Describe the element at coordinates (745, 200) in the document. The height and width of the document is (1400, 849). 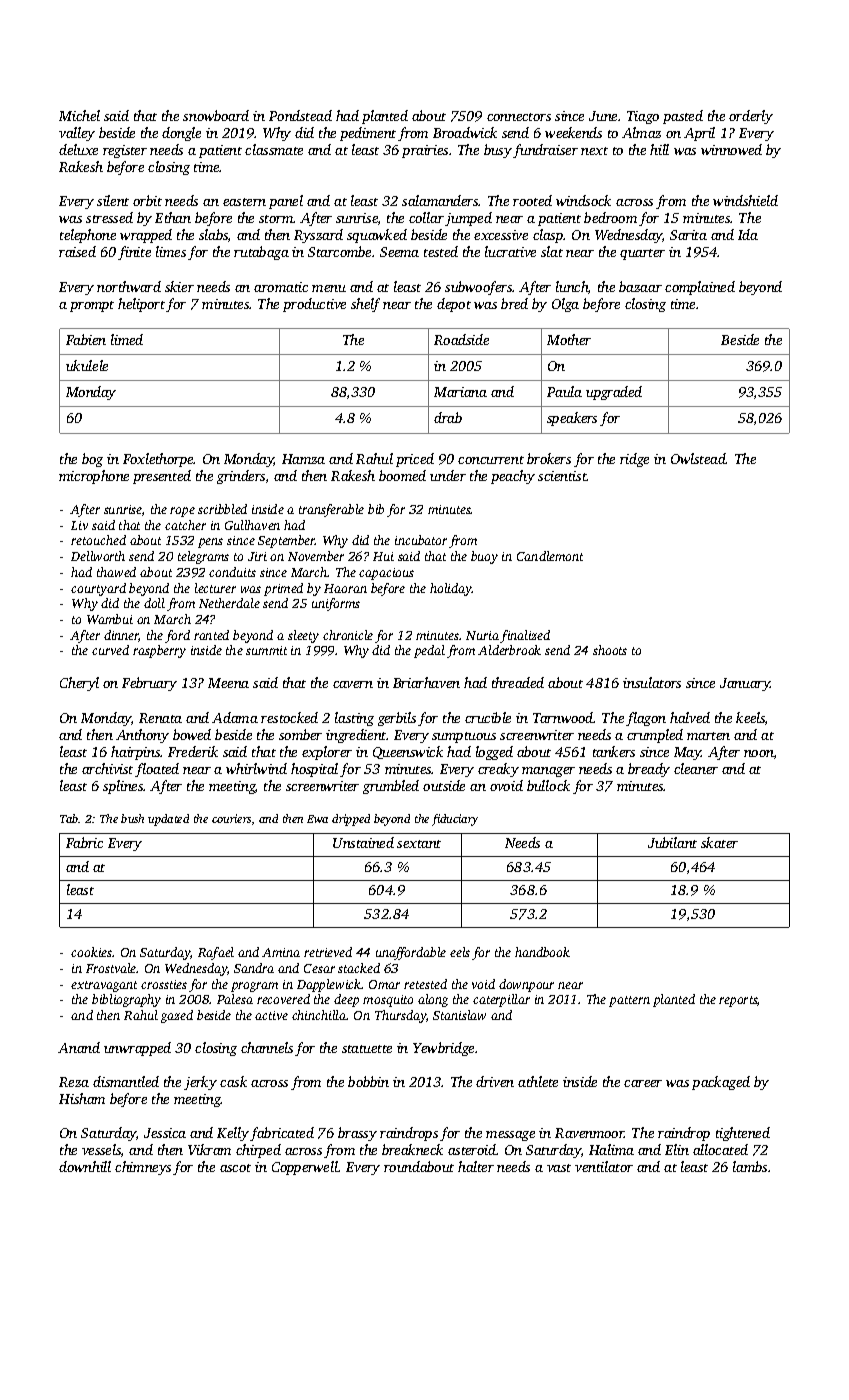
I see `windshield` at that location.
